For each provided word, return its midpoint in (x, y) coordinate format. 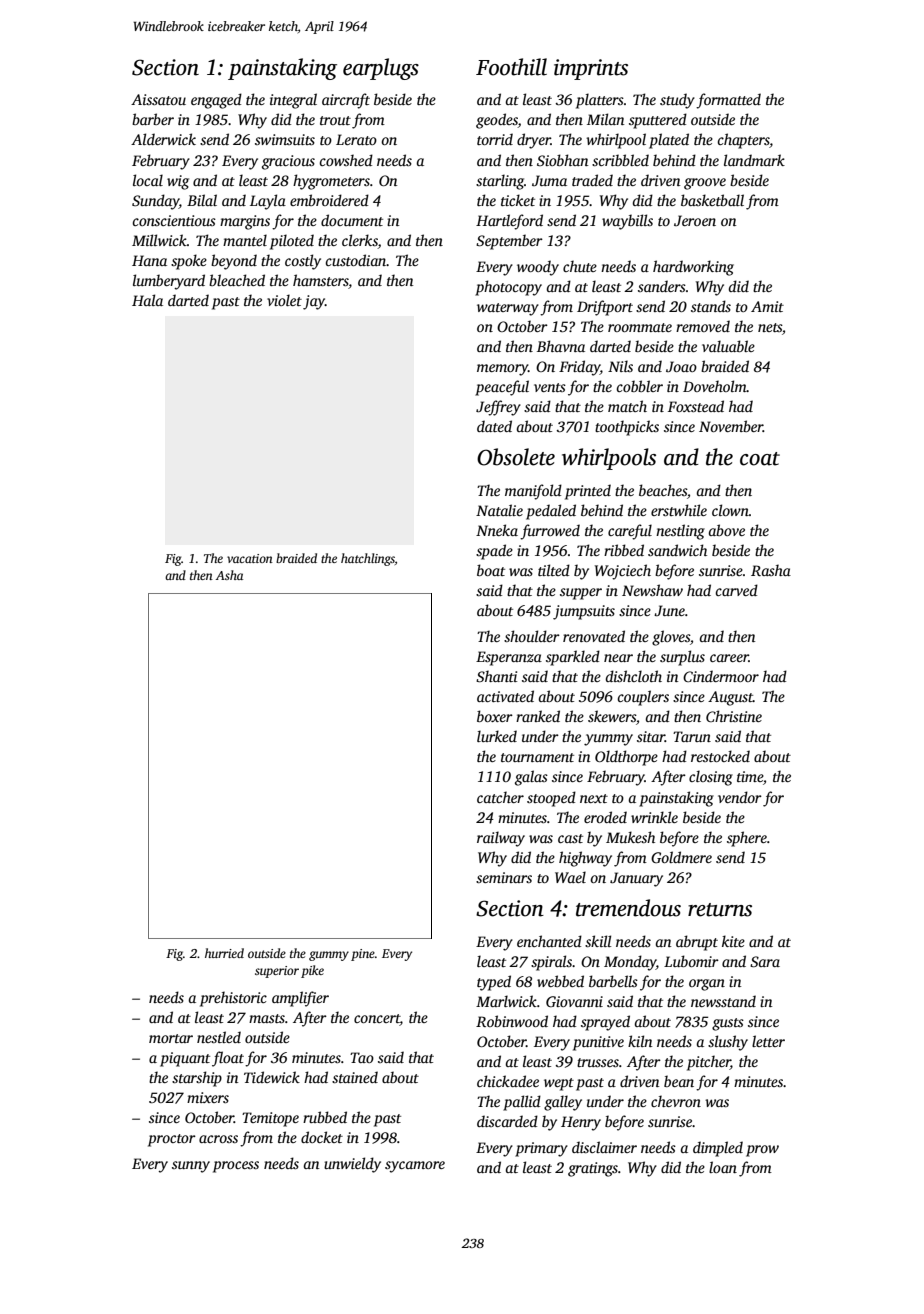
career (729, 658)
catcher (500, 797)
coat (760, 459)
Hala (147, 300)
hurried (224, 953)
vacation (250, 558)
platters (600, 101)
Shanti (496, 676)
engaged (216, 101)
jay (314, 302)
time (750, 776)
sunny (191, 1167)
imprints (591, 69)
